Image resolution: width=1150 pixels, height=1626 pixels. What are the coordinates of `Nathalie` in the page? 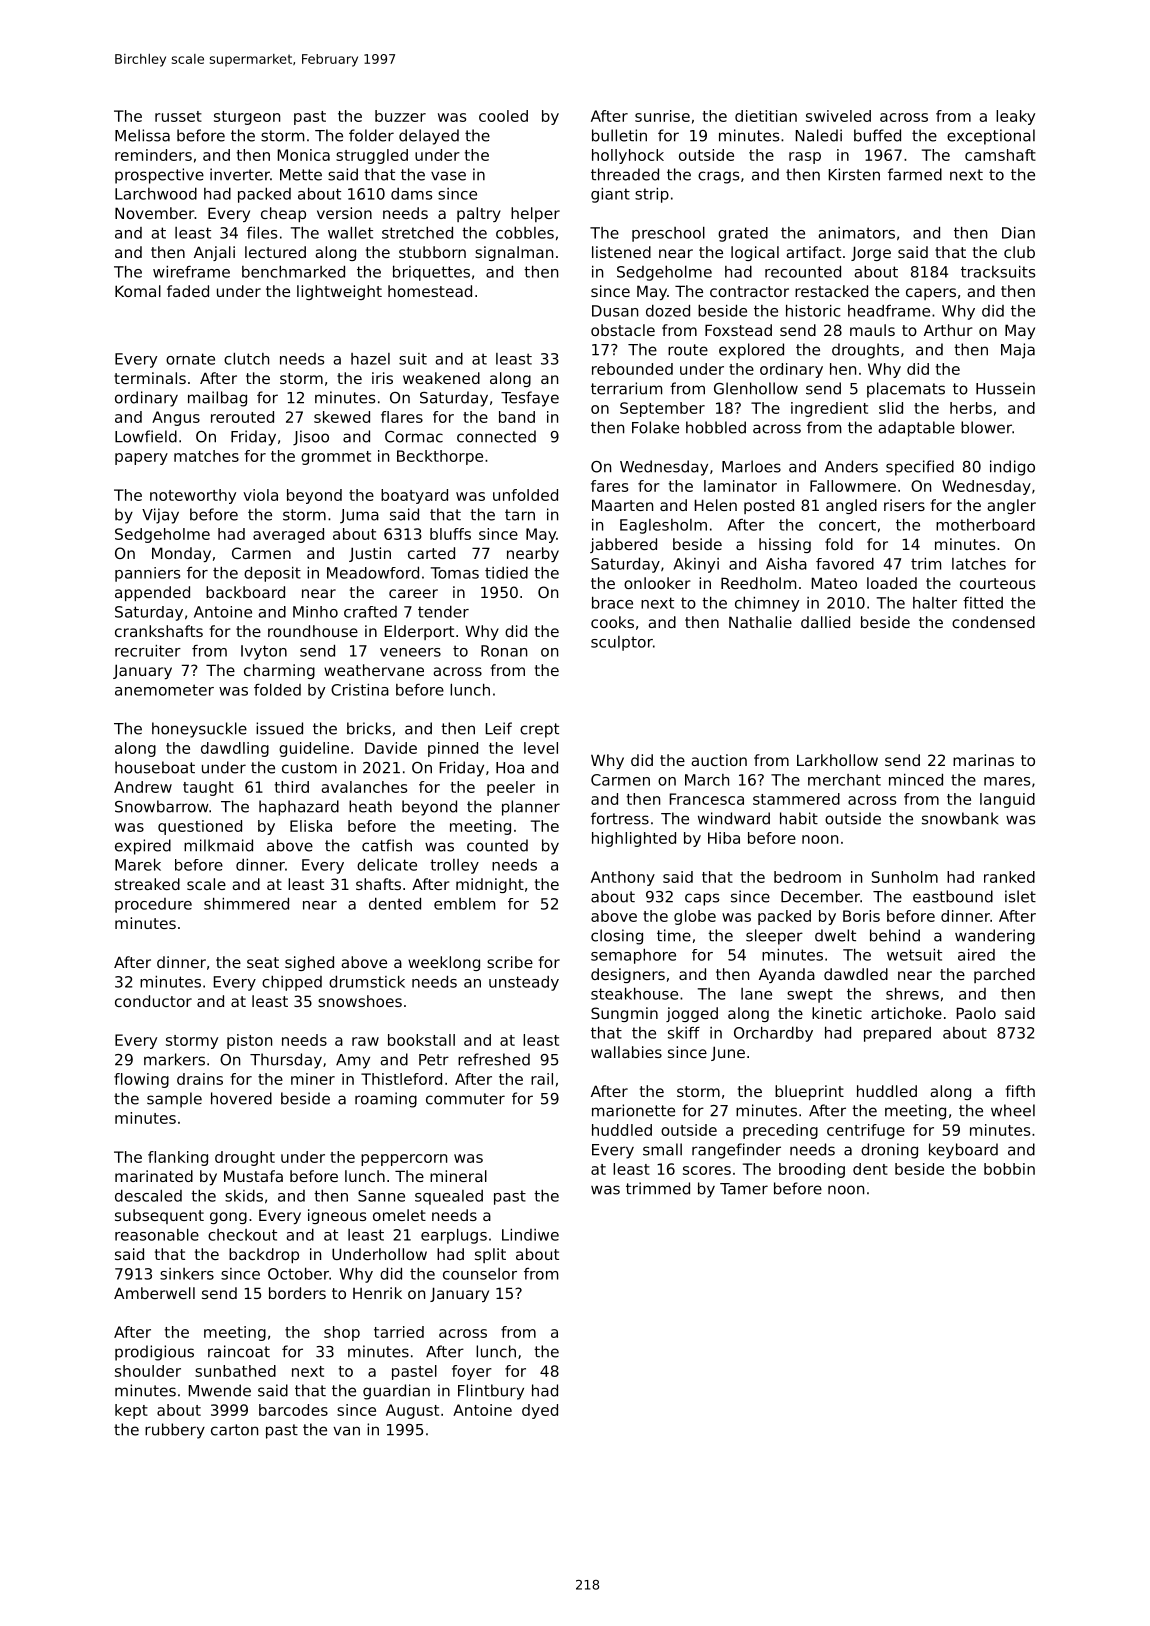 It's located at (760, 622).
